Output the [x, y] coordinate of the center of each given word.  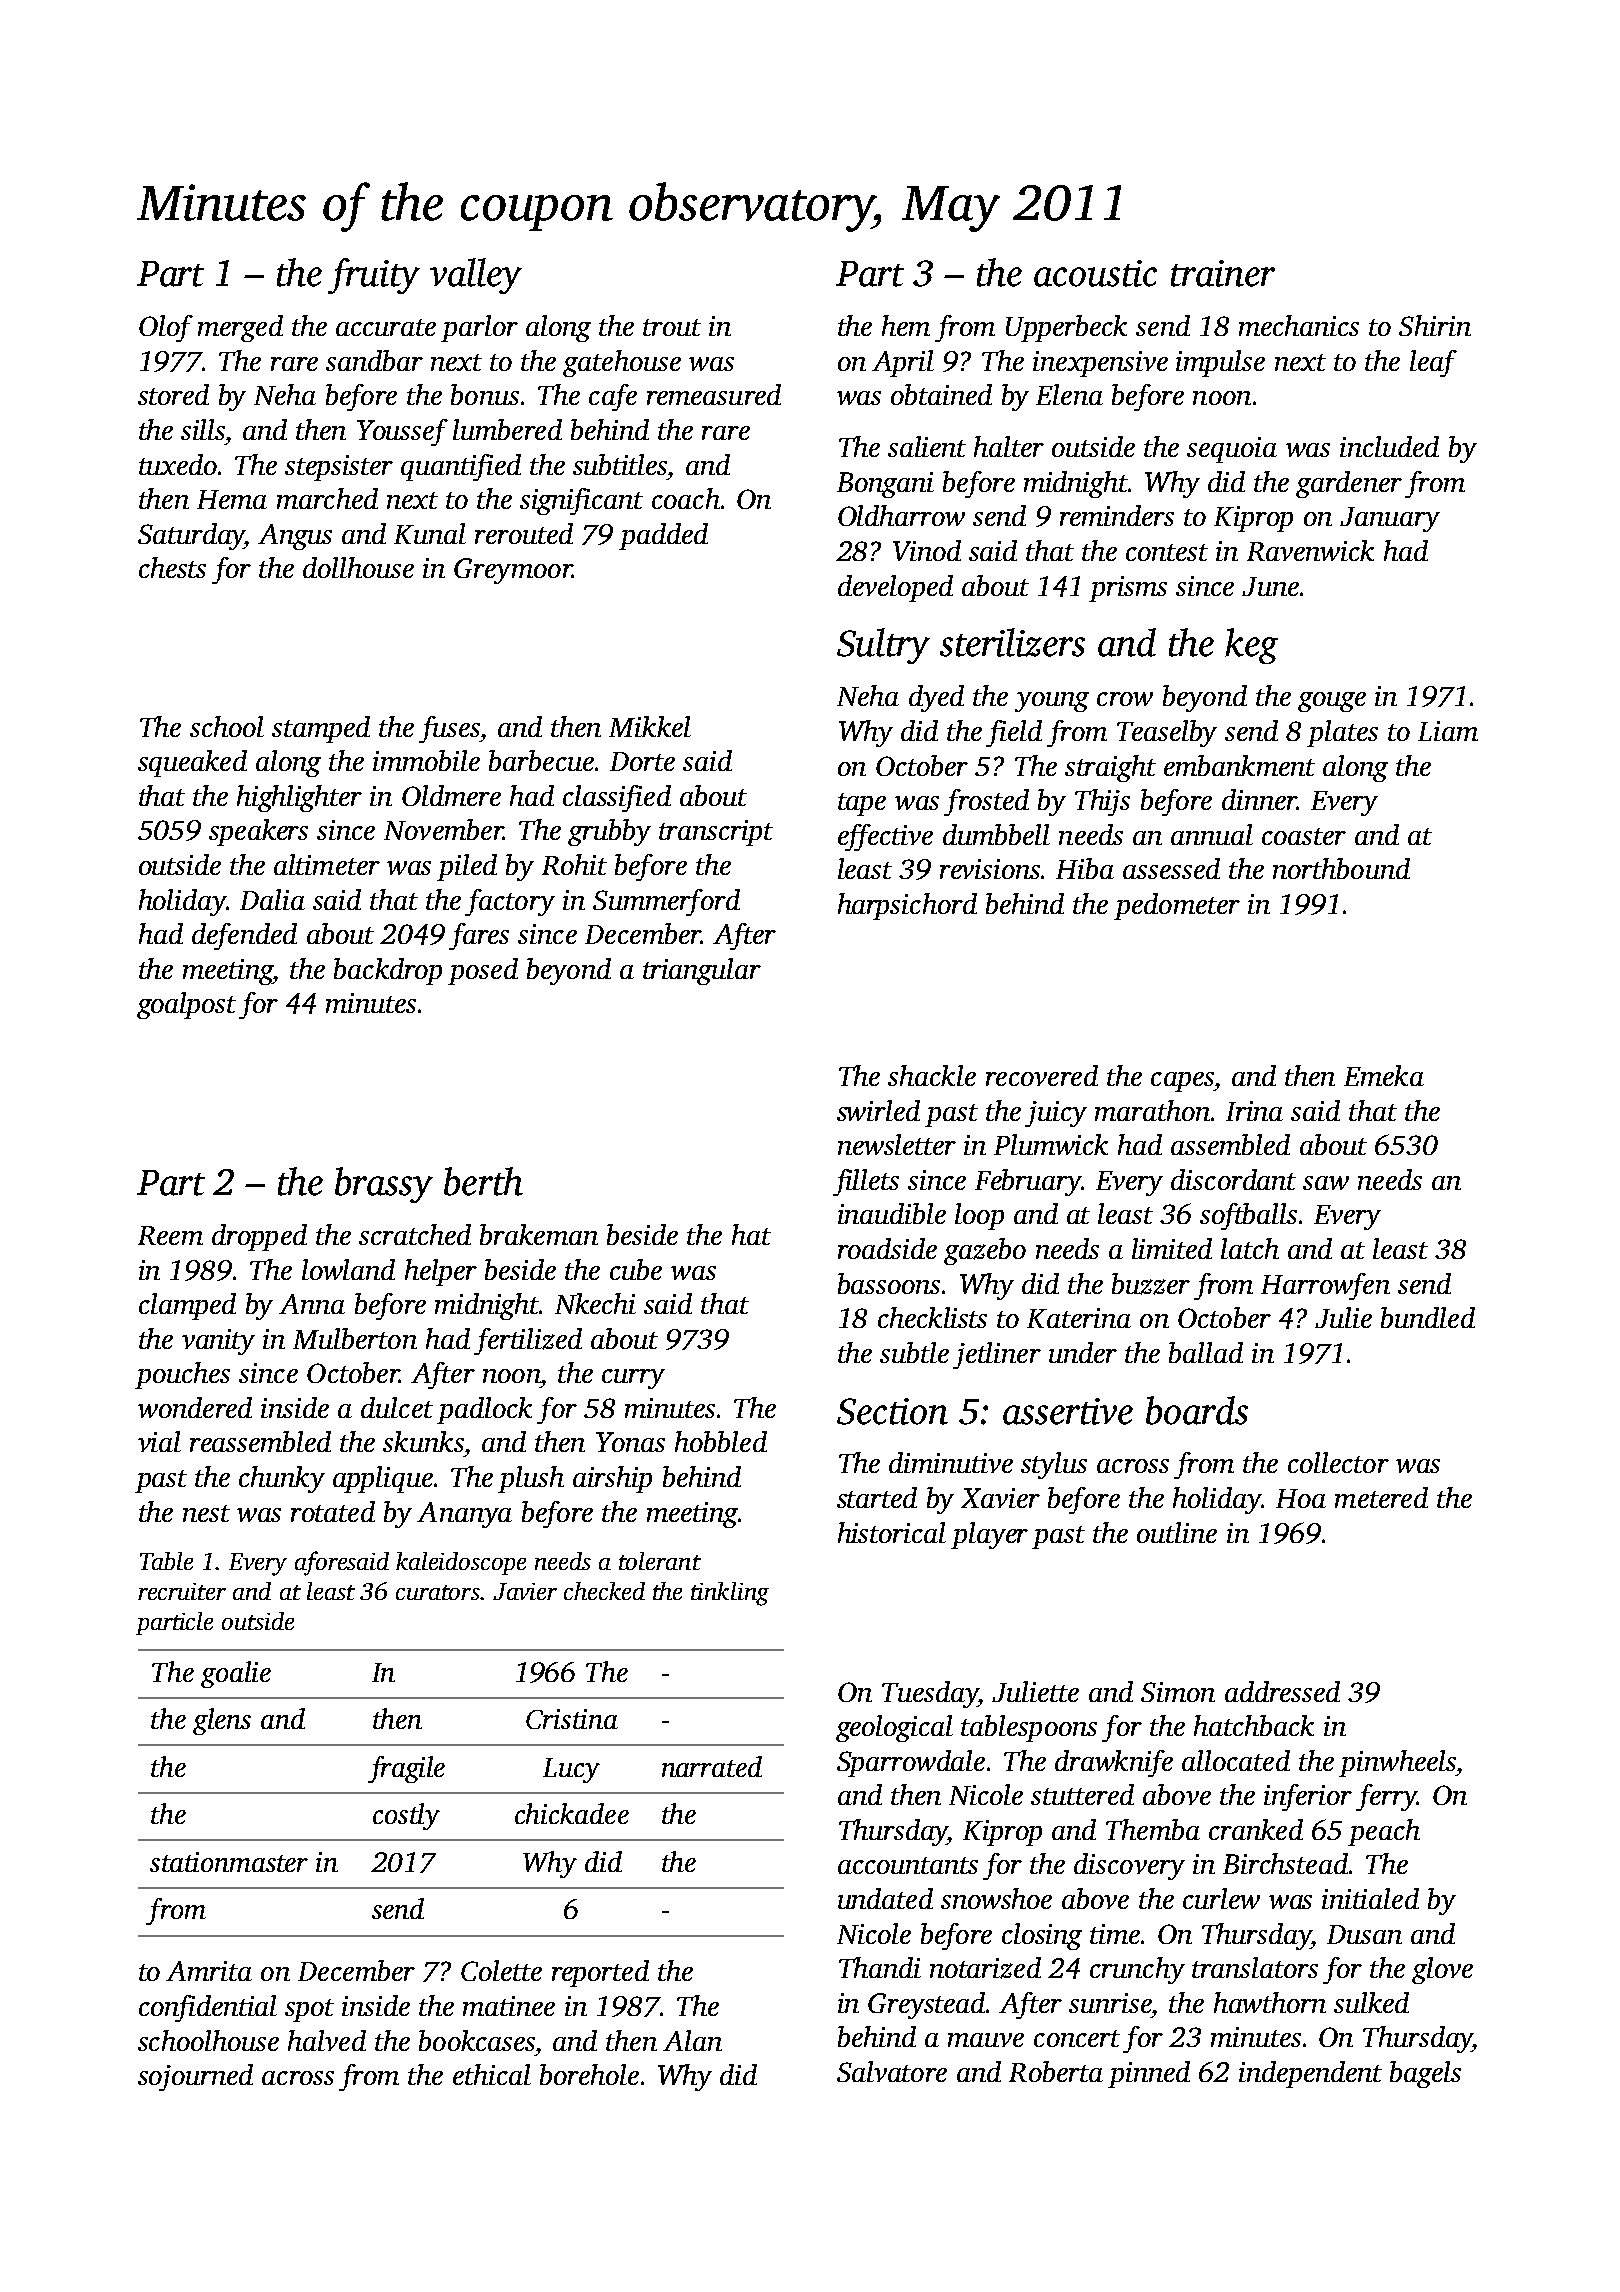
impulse [1220, 363]
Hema [232, 499]
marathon [1152, 1110]
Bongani [885, 485]
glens [222, 1721]
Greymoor [513, 571]
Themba [1153, 1829]
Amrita [209, 1971]
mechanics [1299, 325]
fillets [866, 1182]
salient [927, 446]
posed [483, 971]
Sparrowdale [911, 1763]
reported [600, 1973]
